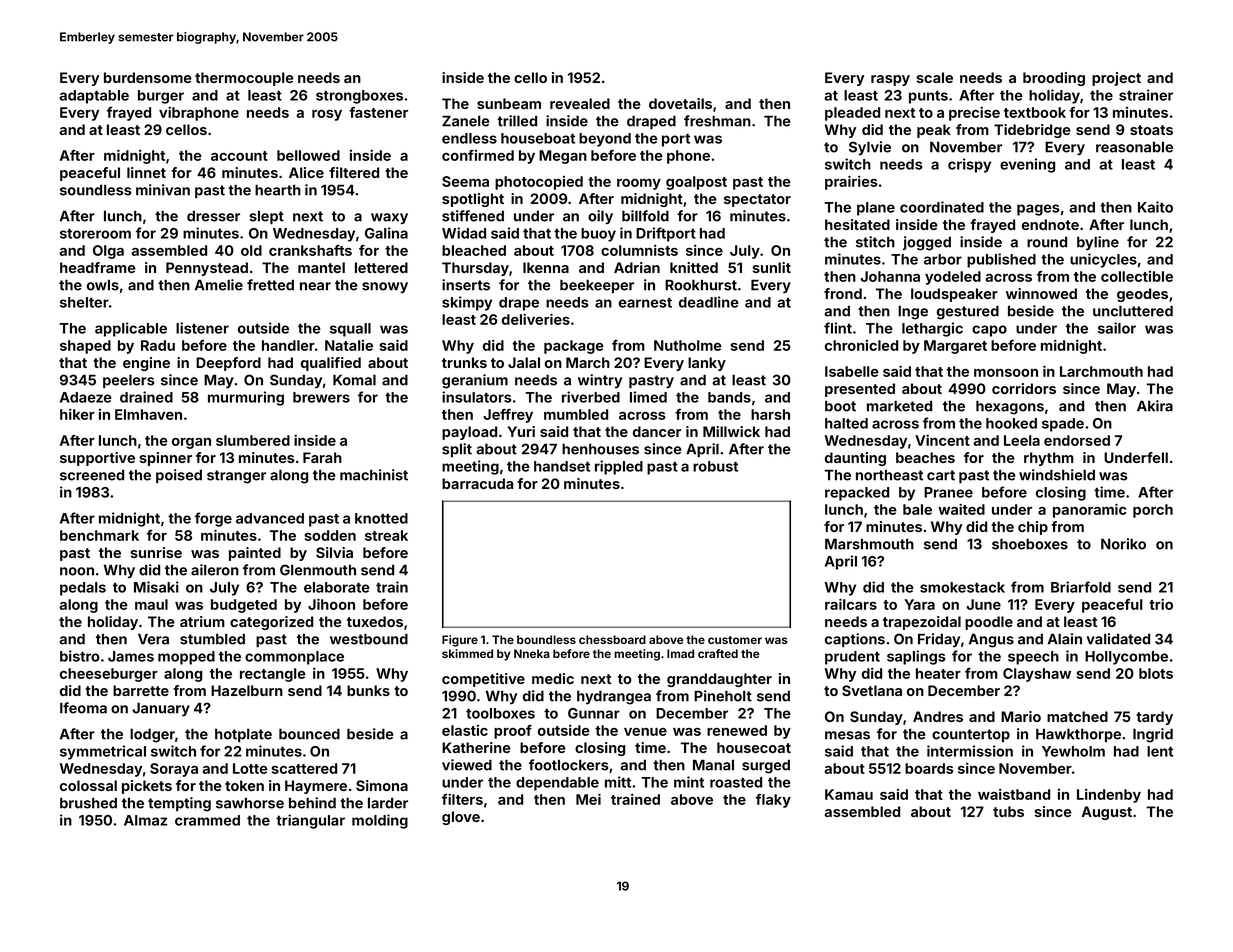  What do you see at coordinates (709, 302) in the page?
I see `deadline` at bounding box center [709, 302].
